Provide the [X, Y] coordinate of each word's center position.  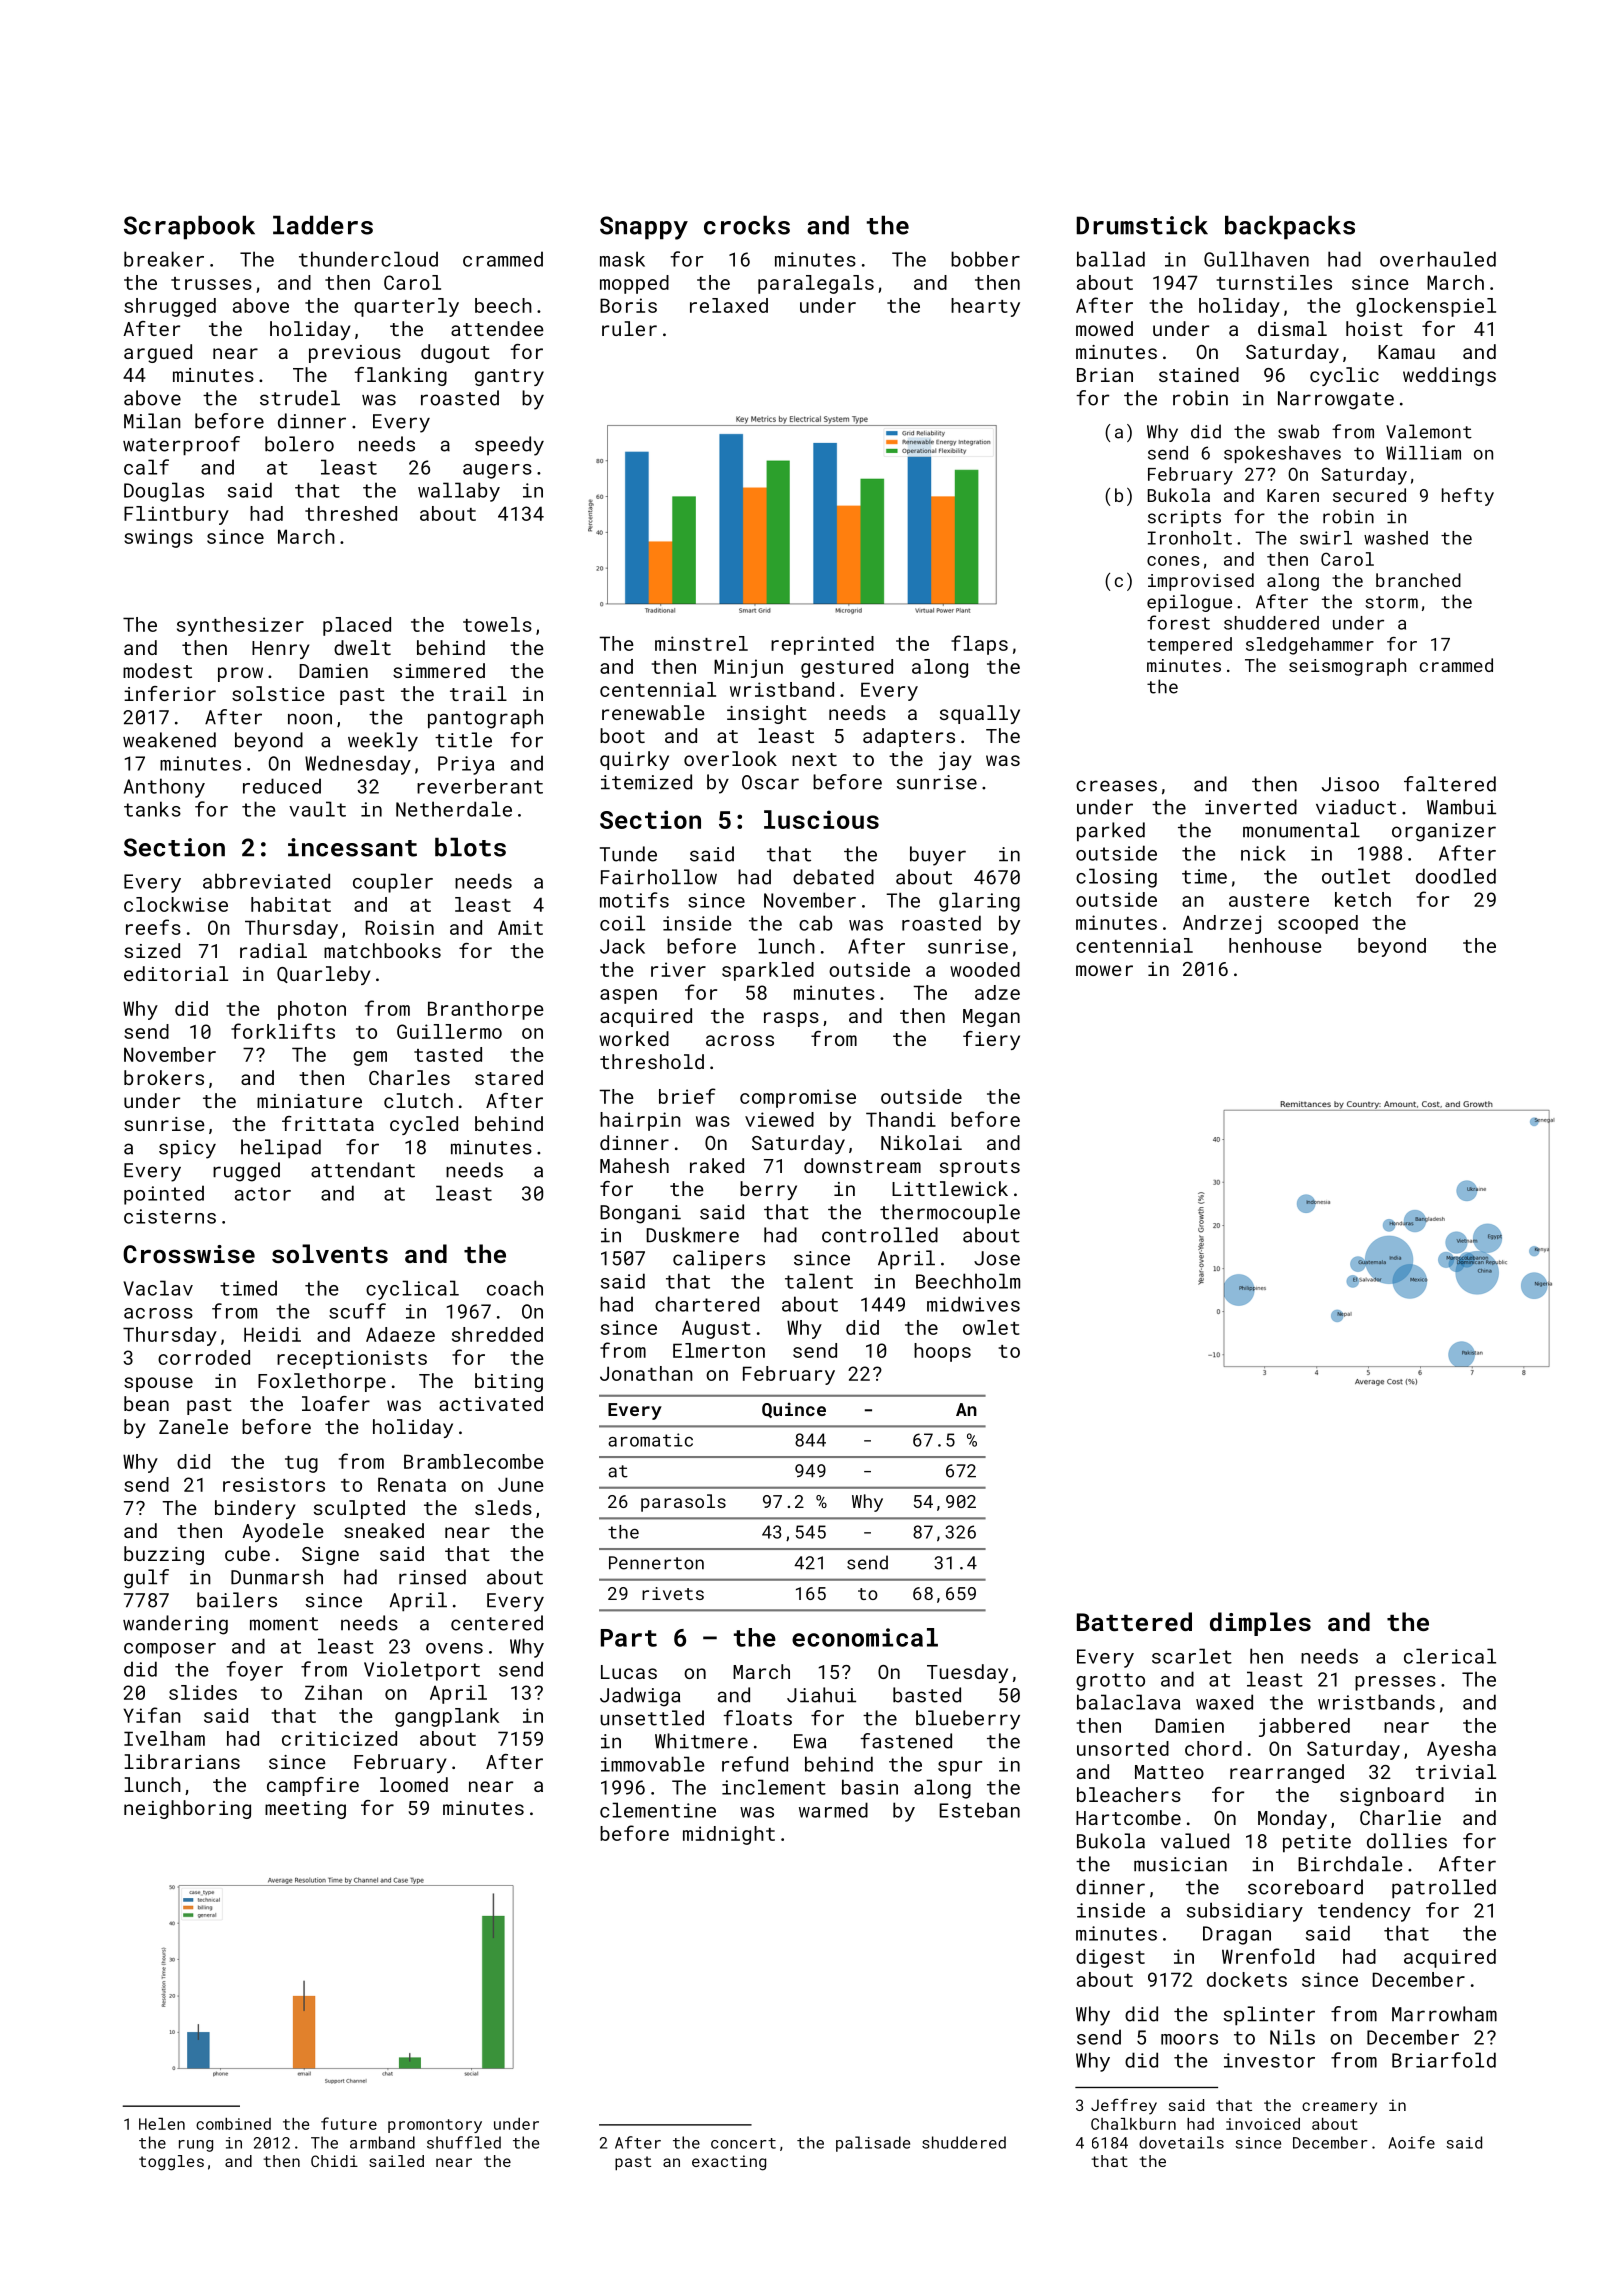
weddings [1449, 376]
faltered [1450, 784]
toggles [171, 2163]
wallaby [459, 492]
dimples [1260, 1624]
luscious [821, 819]
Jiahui [821, 1695]
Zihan [333, 1692]
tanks [152, 809]
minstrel [701, 643]
